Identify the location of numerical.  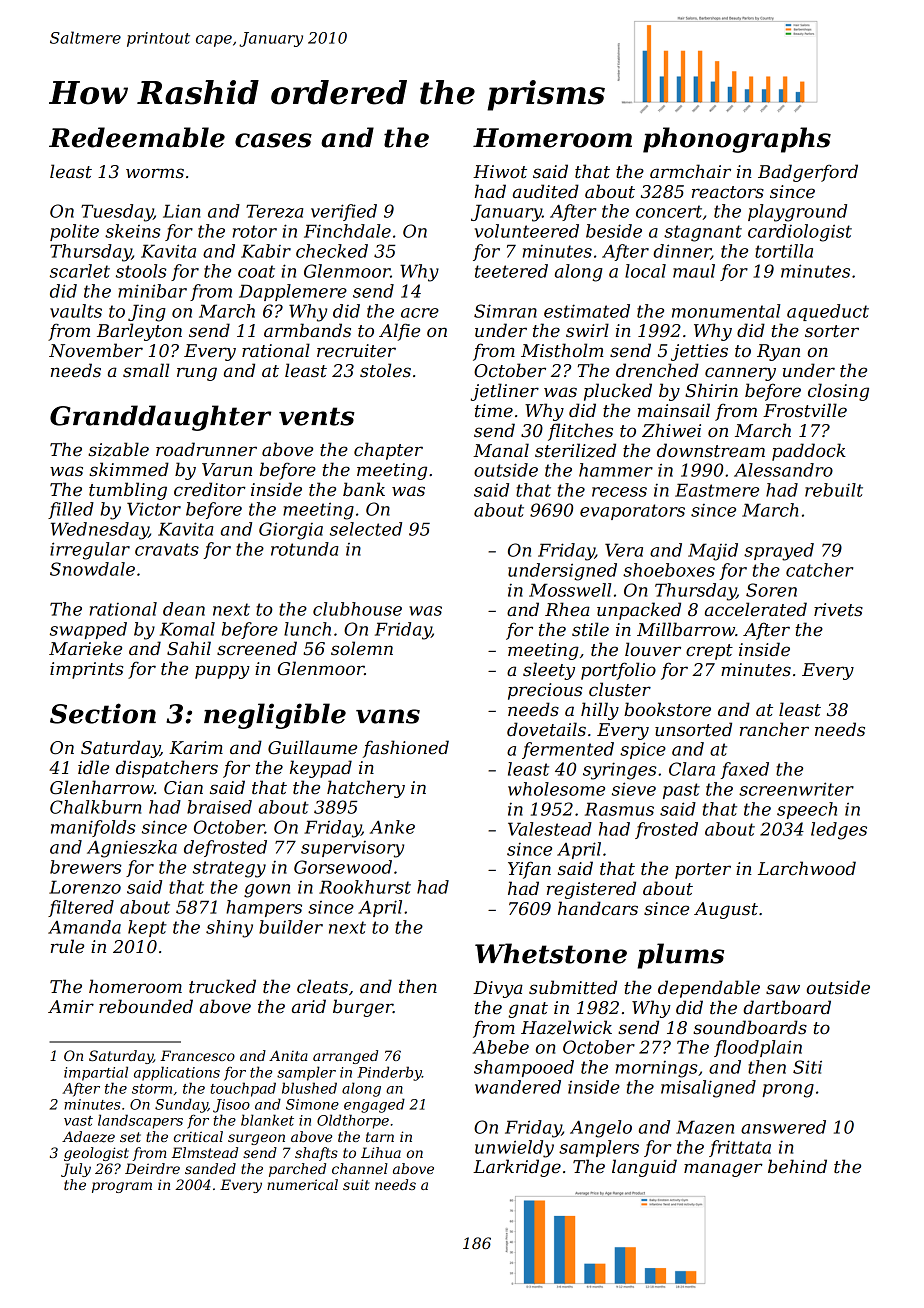
(302, 1184).
